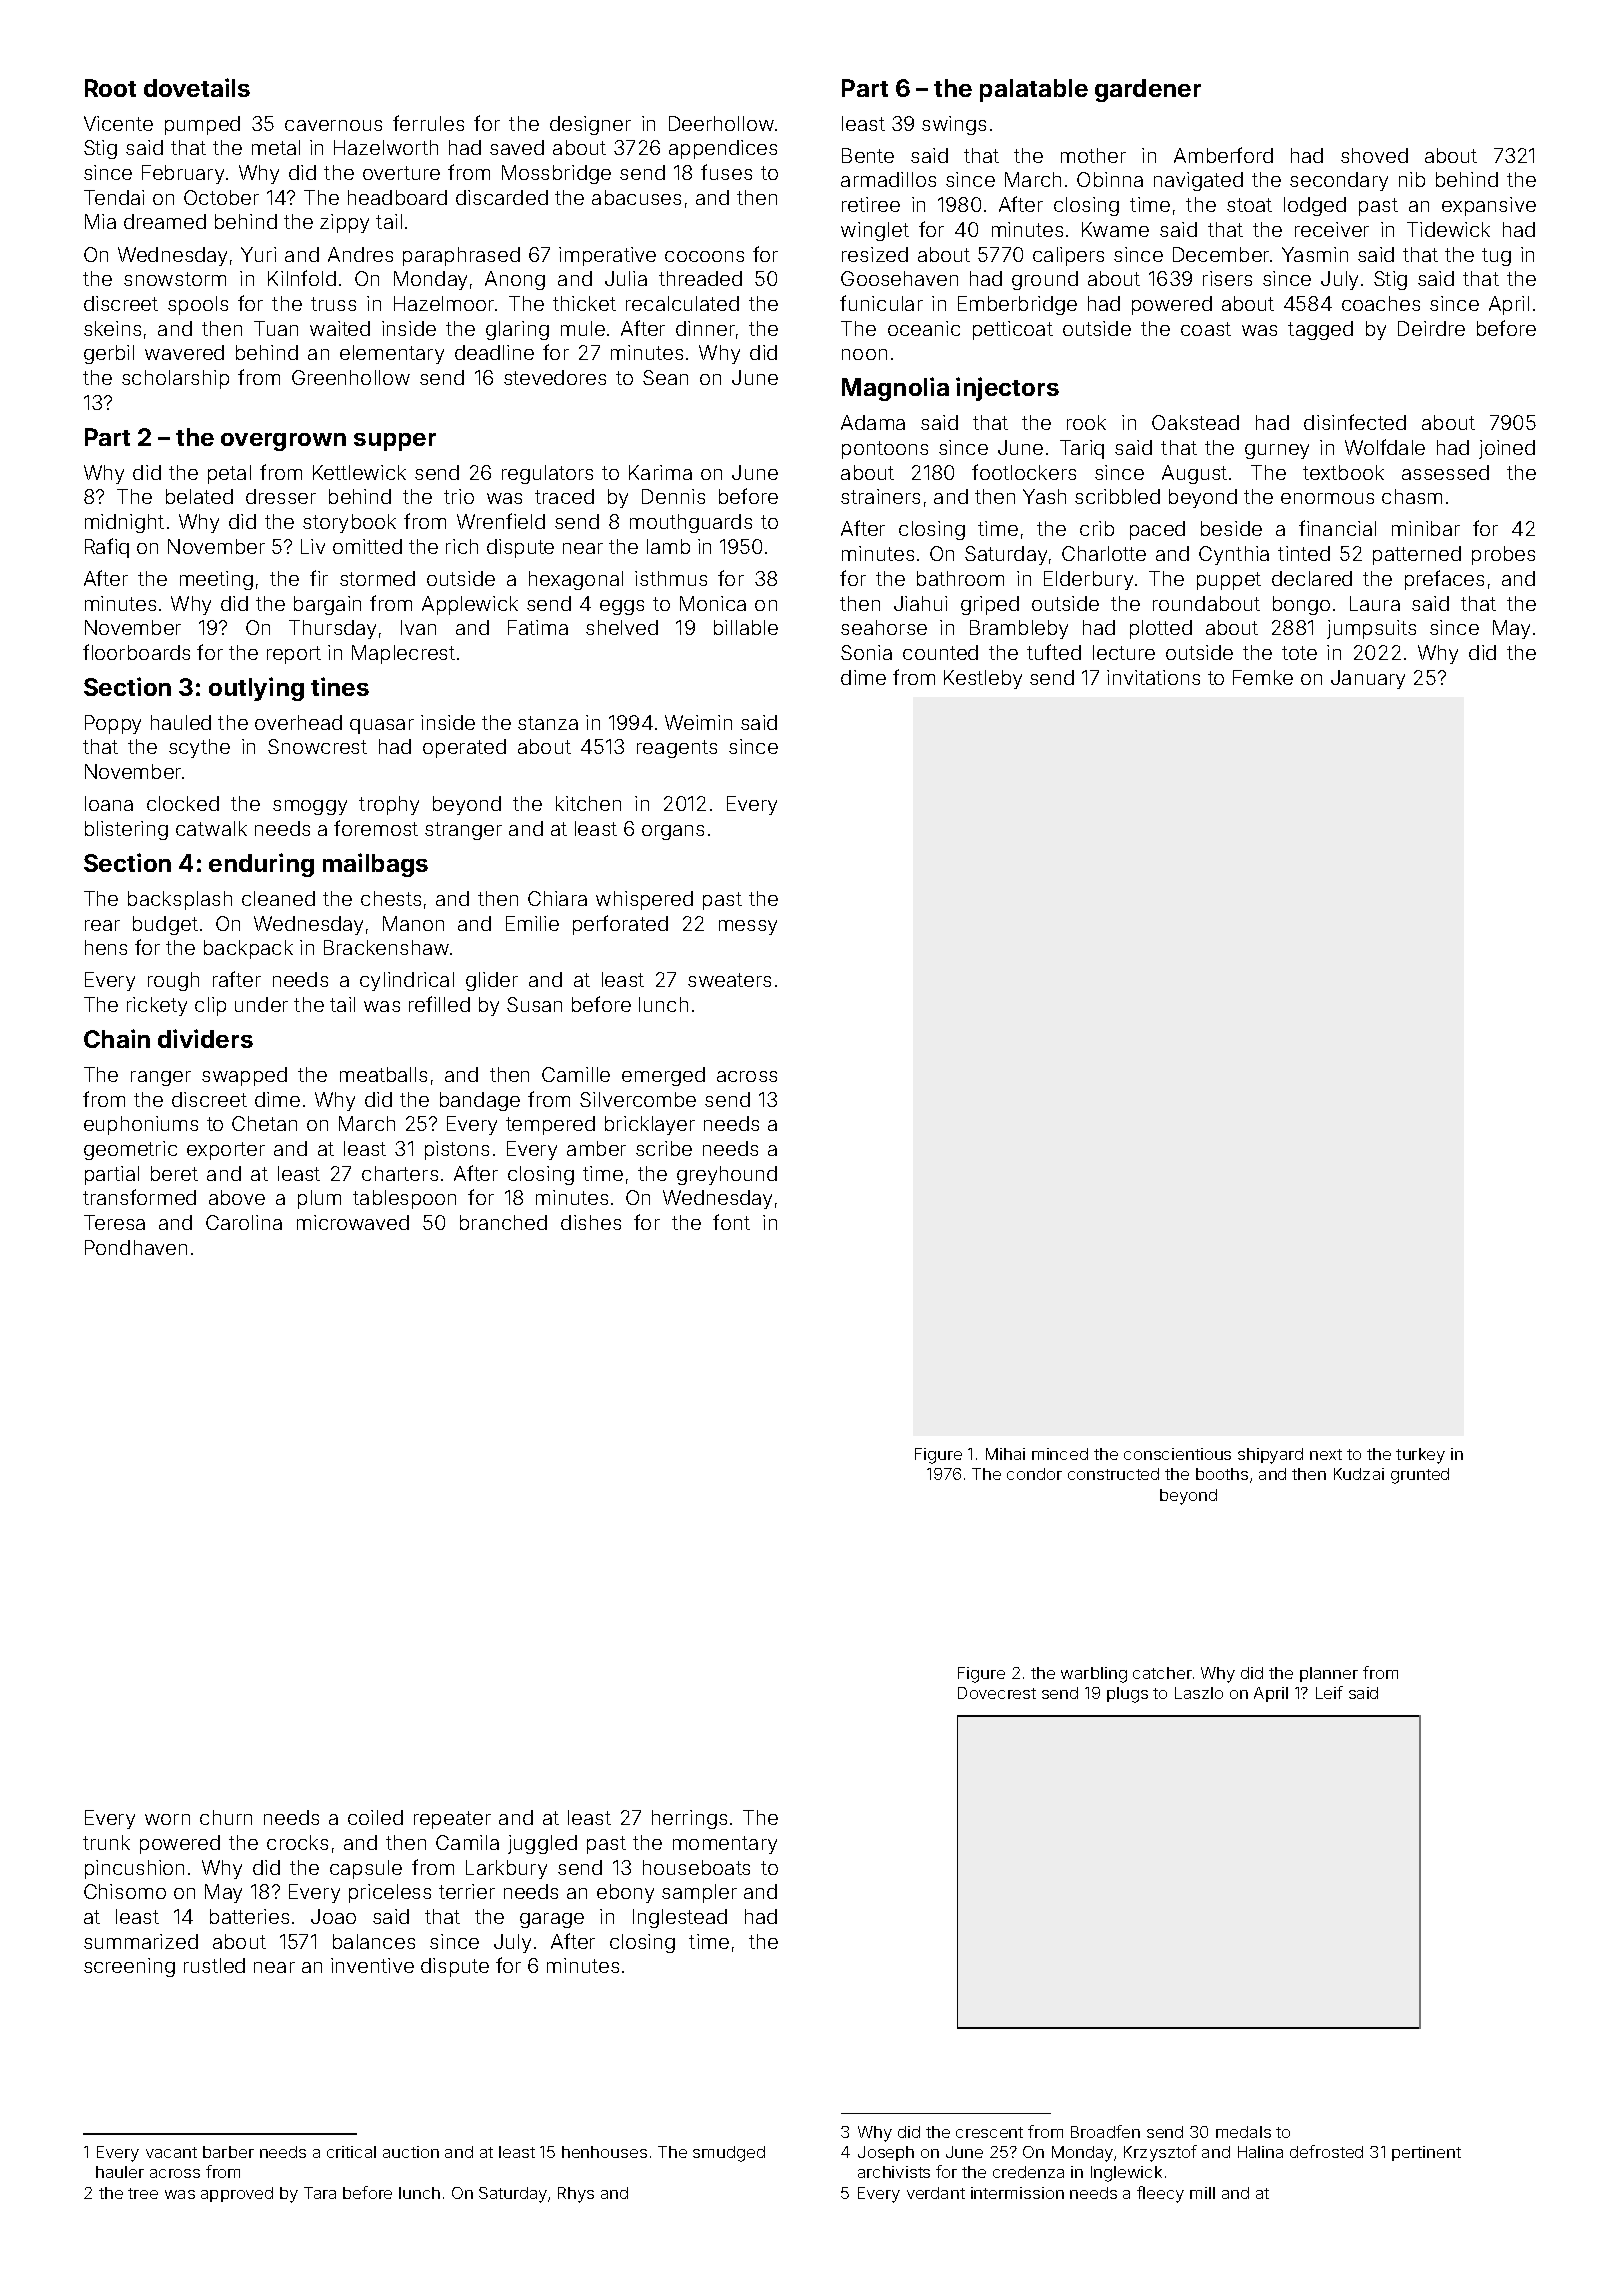  I want to click on tagged, so click(1320, 330).
